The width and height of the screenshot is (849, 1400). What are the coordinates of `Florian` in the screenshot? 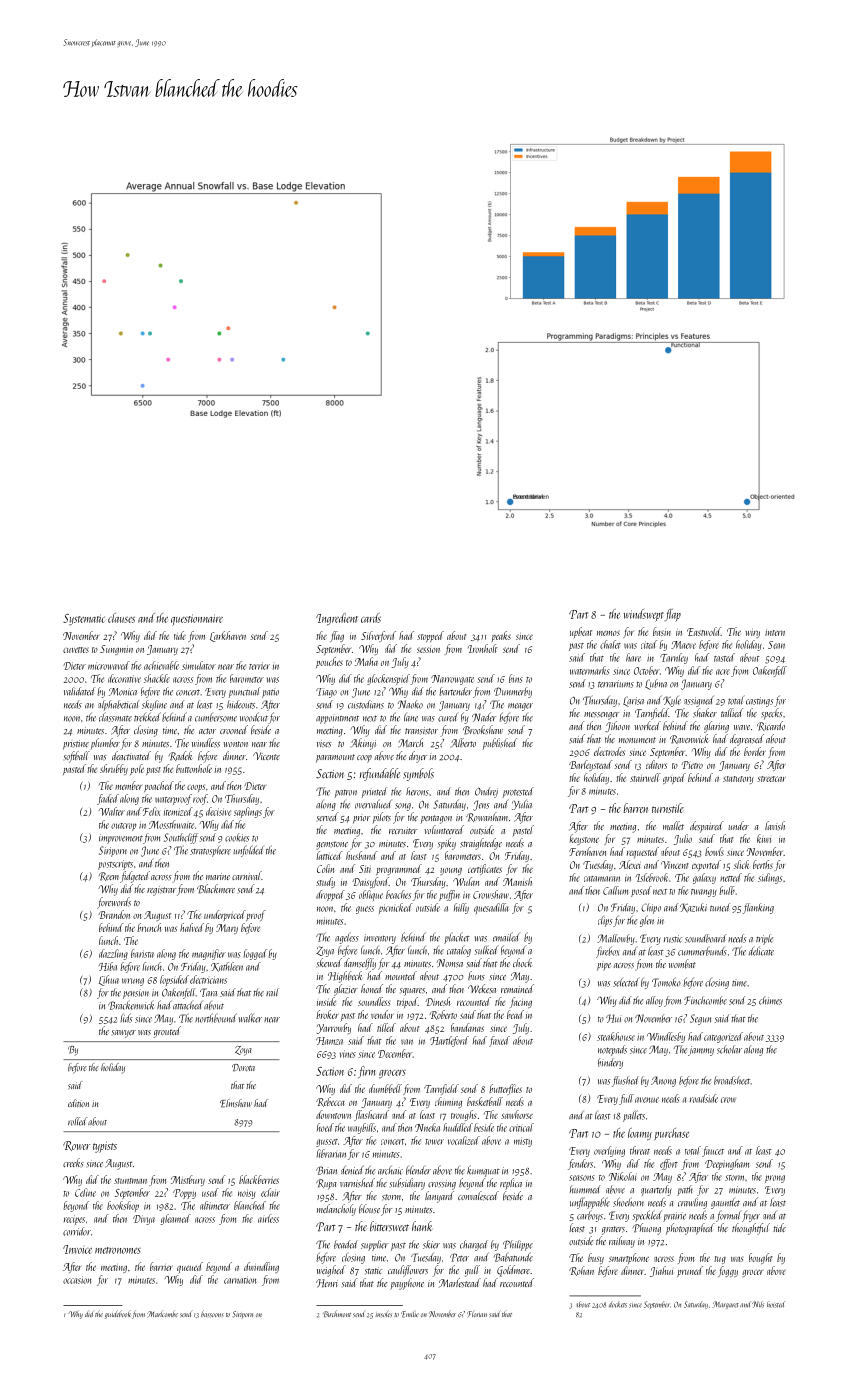 It's located at (477, 1313).
